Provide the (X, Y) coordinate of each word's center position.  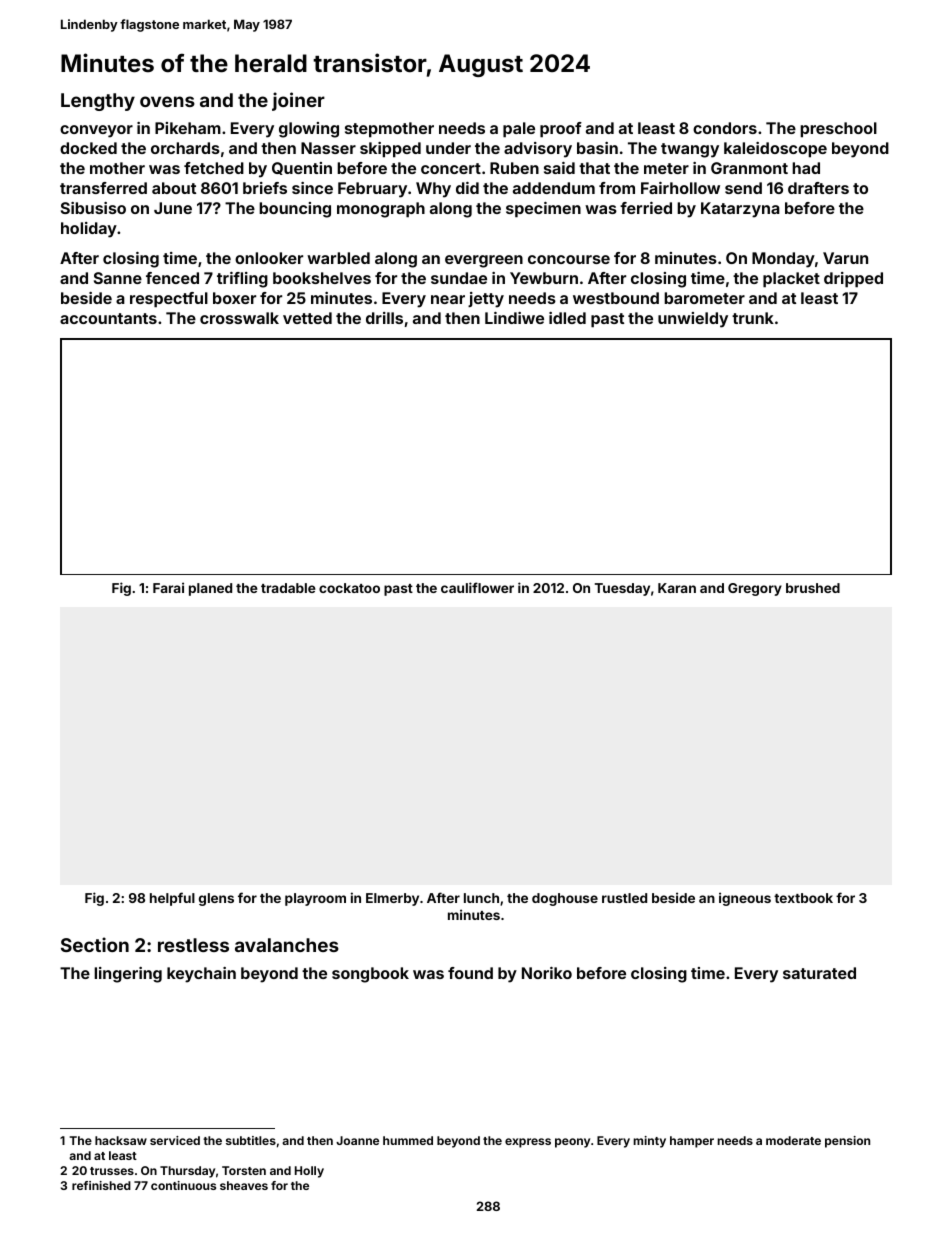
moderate (793, 1140)
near (448, 299)
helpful (172, 899)
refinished (101, 1185)
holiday (89, 230)
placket (791, 280)
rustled (624, 898)
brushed (813, 588)
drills (384, 318)
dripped (853, 280)
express (528, 1143)
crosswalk (239, 318)
